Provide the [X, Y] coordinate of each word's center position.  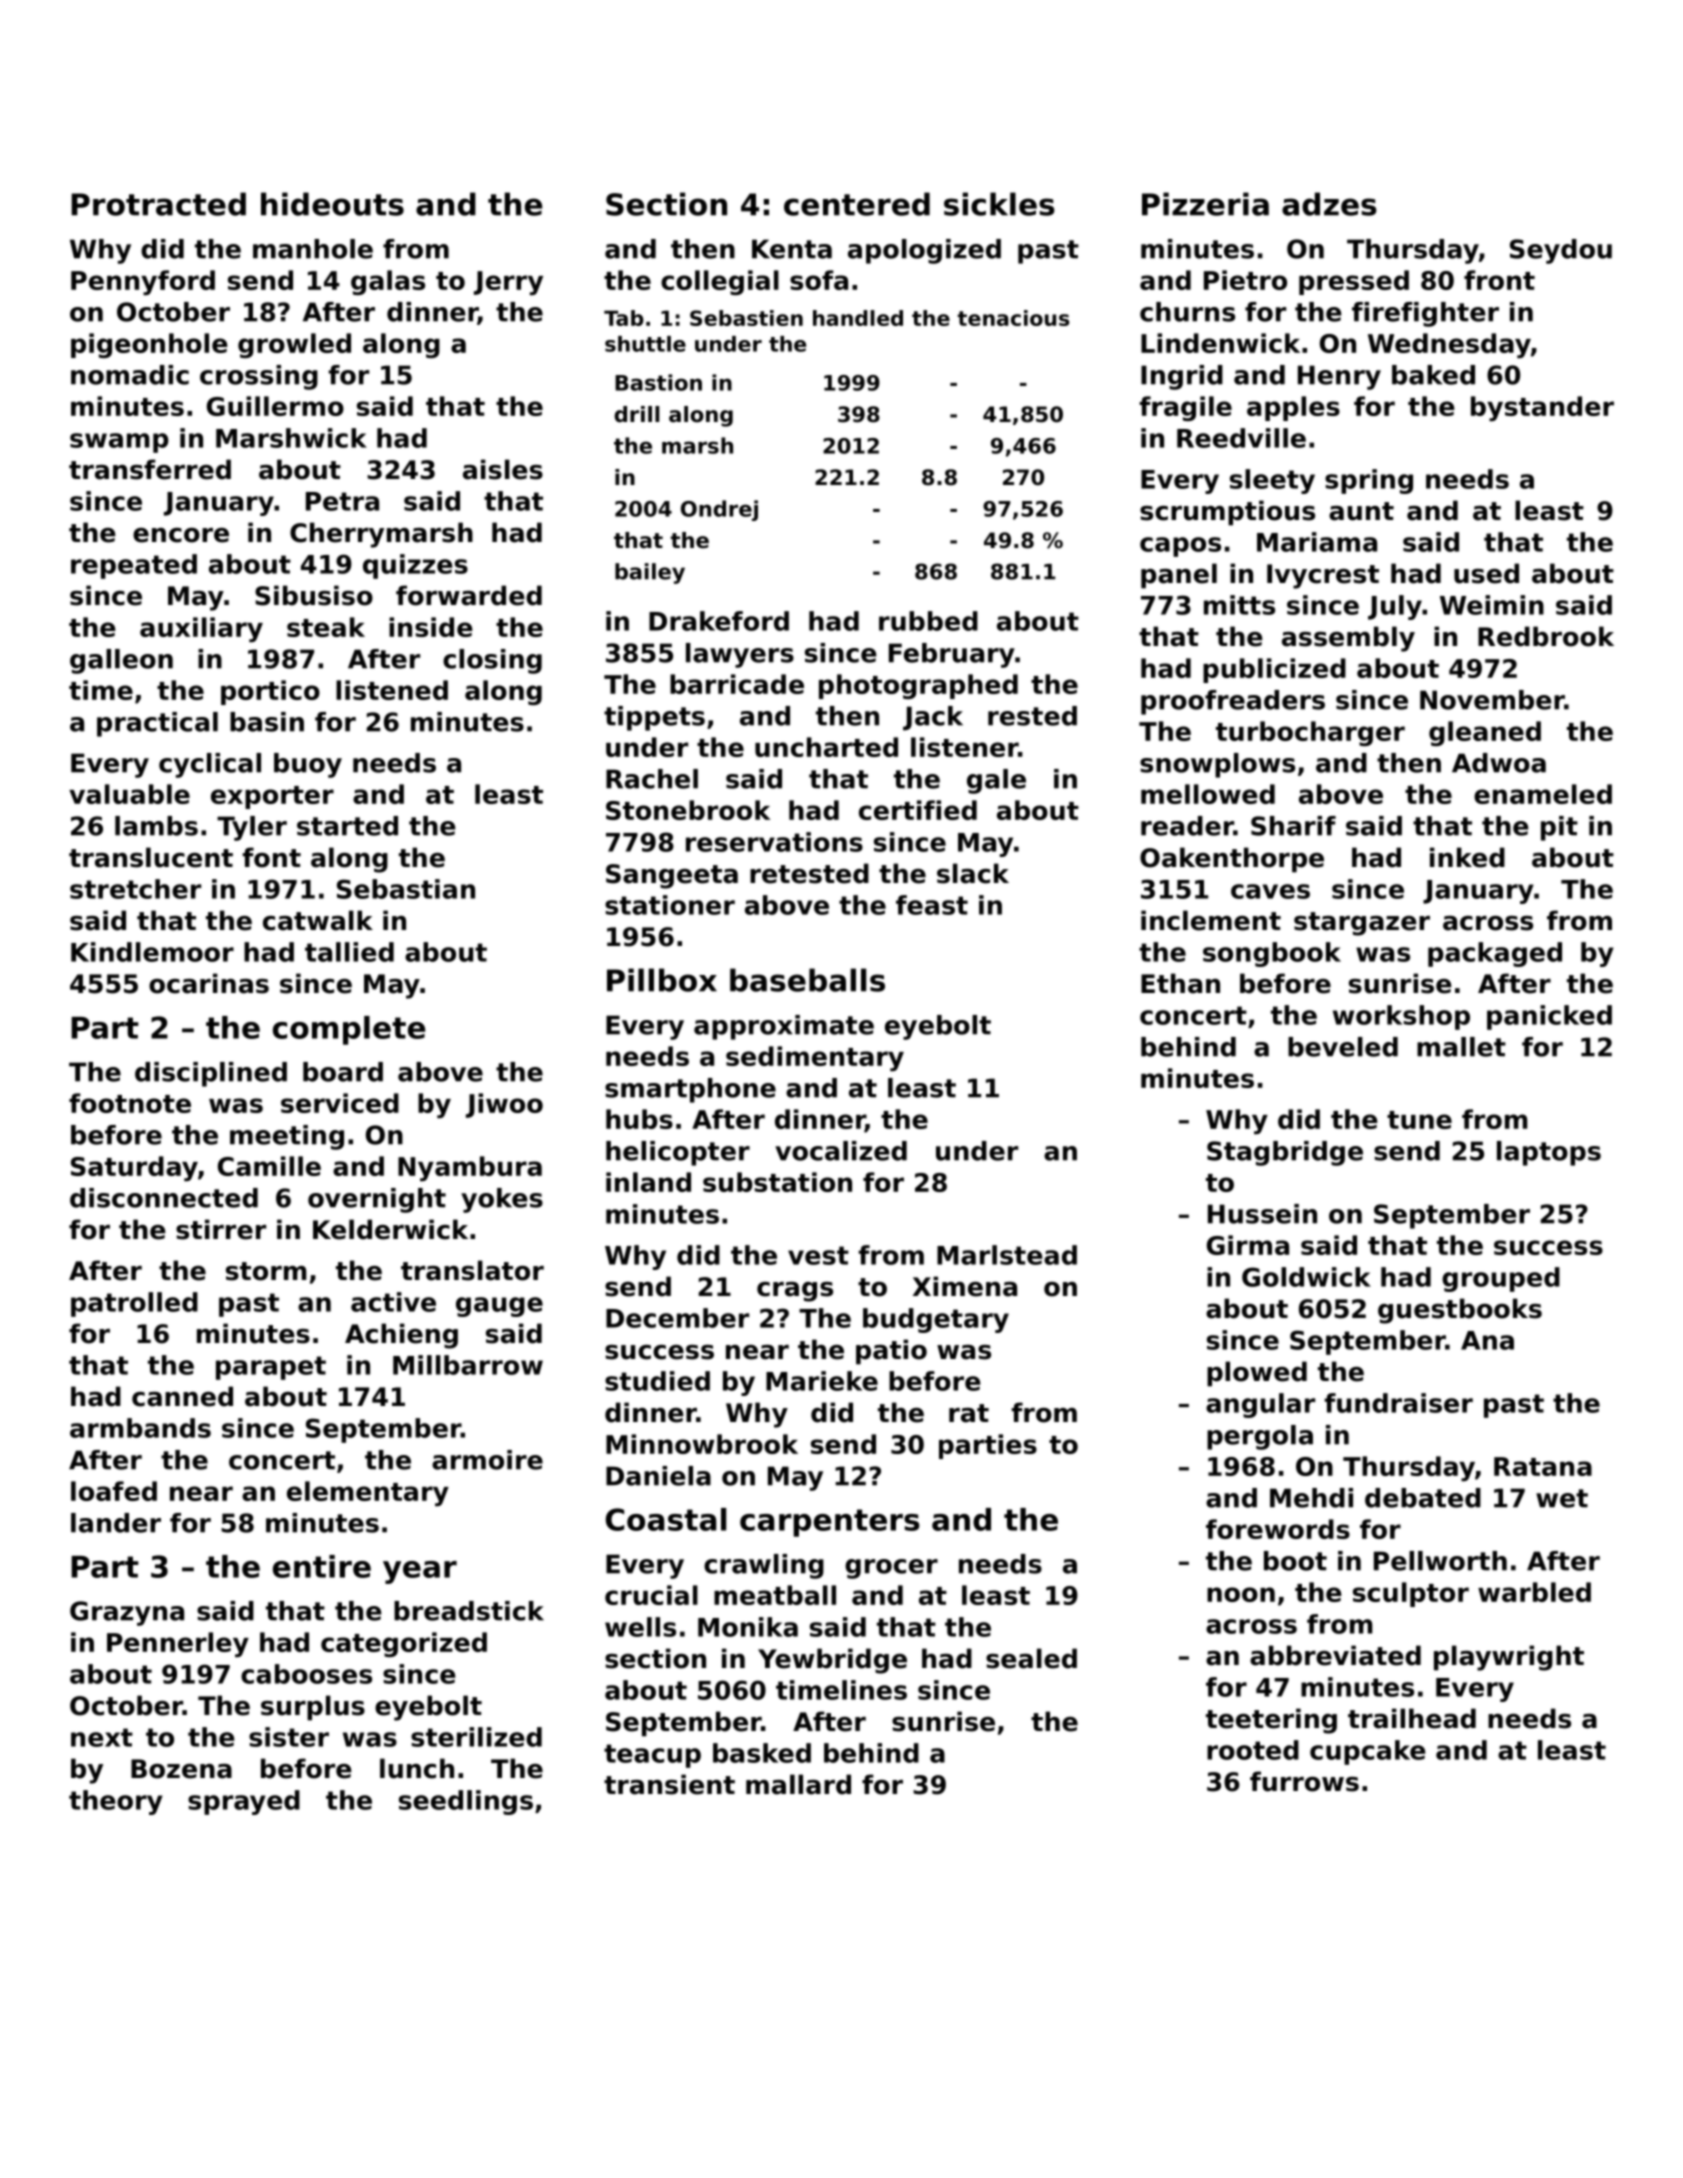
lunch [417, 1768]
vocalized [841, 1151]
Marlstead [1007, 1255]
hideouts [332, 204]
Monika [748, 1627]
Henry [1339, 377]
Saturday [134, 1168]
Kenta [792, 249]
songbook [1272, 954]
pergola [1260, 1437]
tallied [349, 952]
